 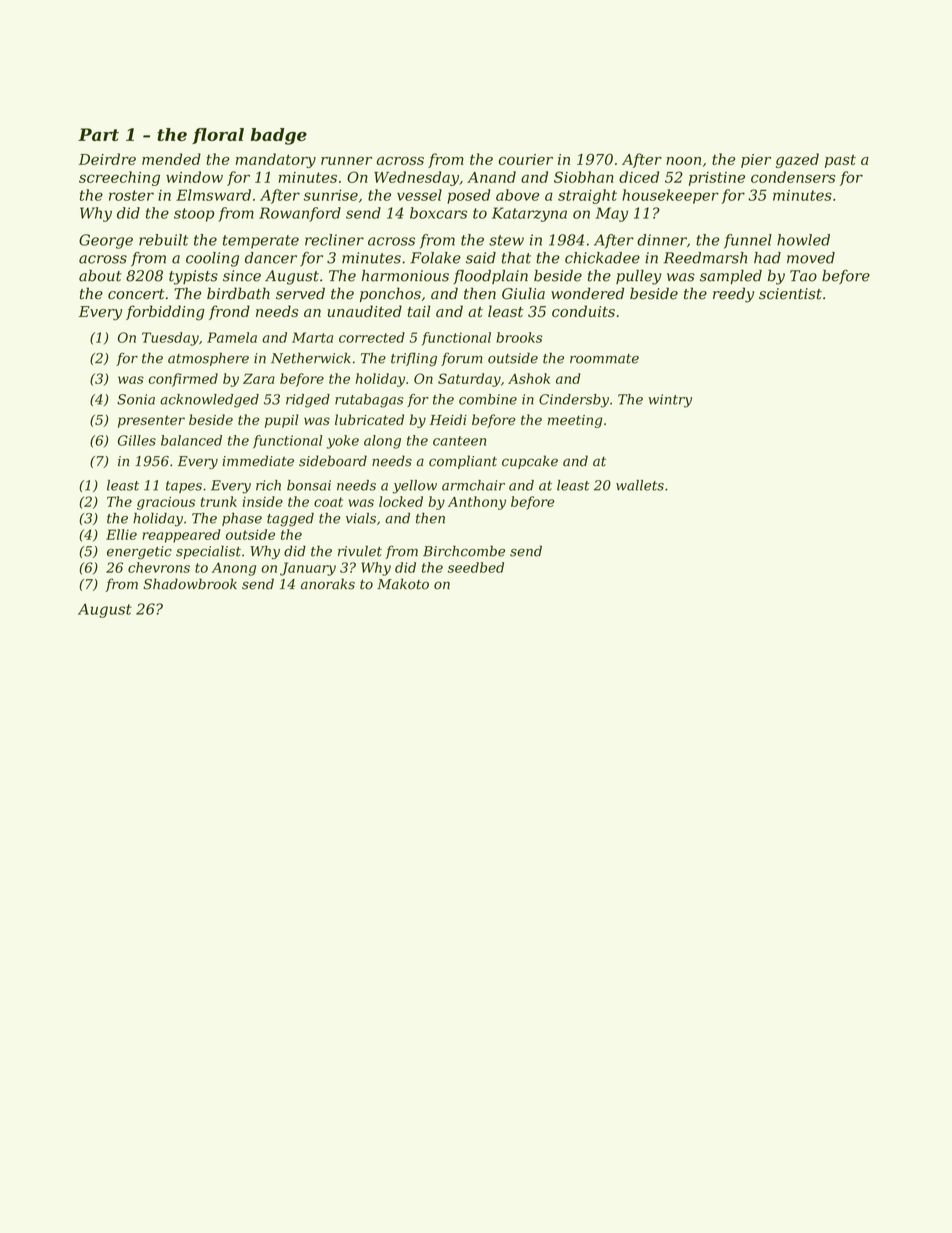 I want to click on Ellie, so click(x=121, y=534).
